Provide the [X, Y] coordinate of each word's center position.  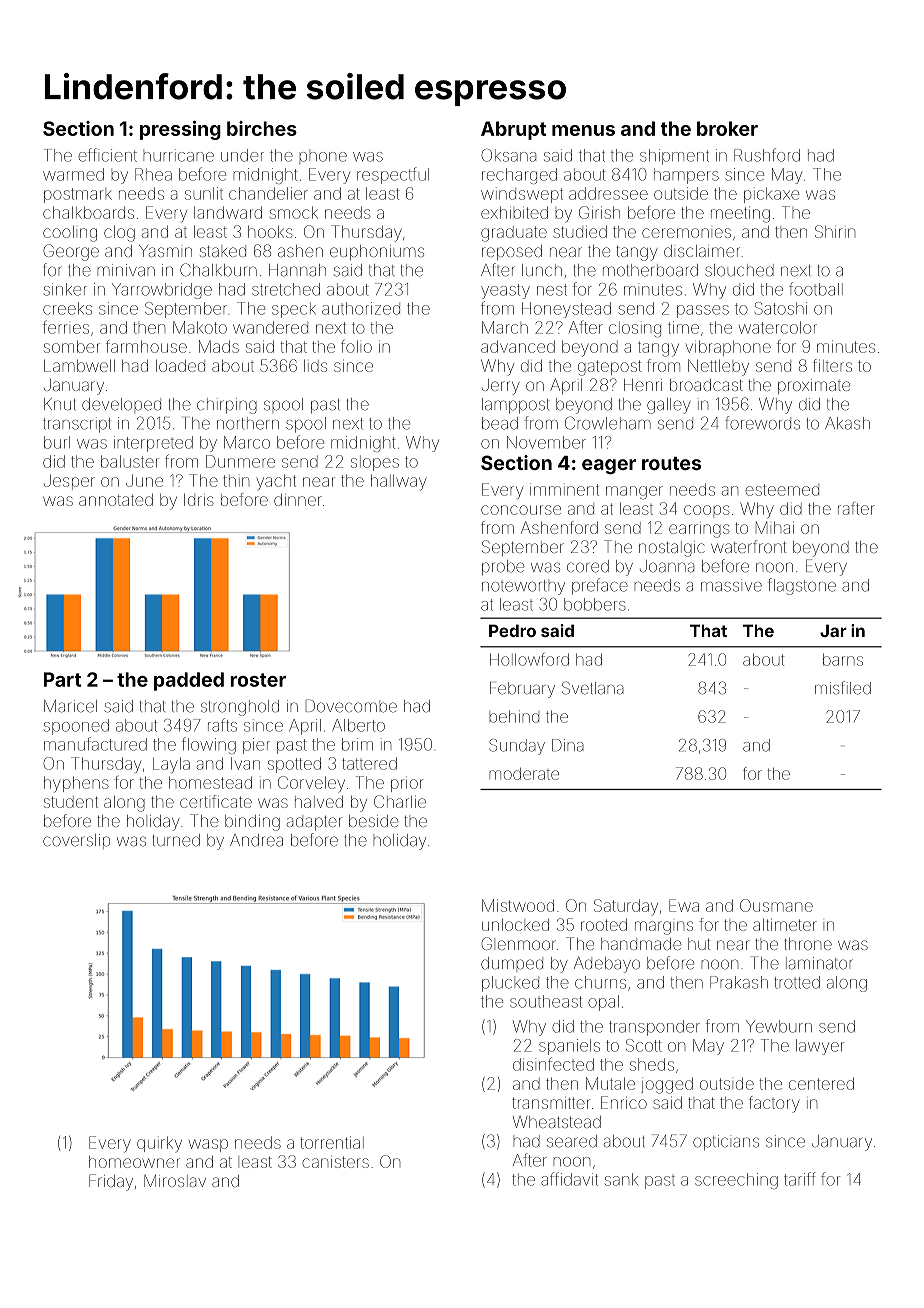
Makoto [200, 327]
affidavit [569, 1179]
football [816, 289]
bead [500, 423]
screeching [736, 1181]
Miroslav [175, 1181]
